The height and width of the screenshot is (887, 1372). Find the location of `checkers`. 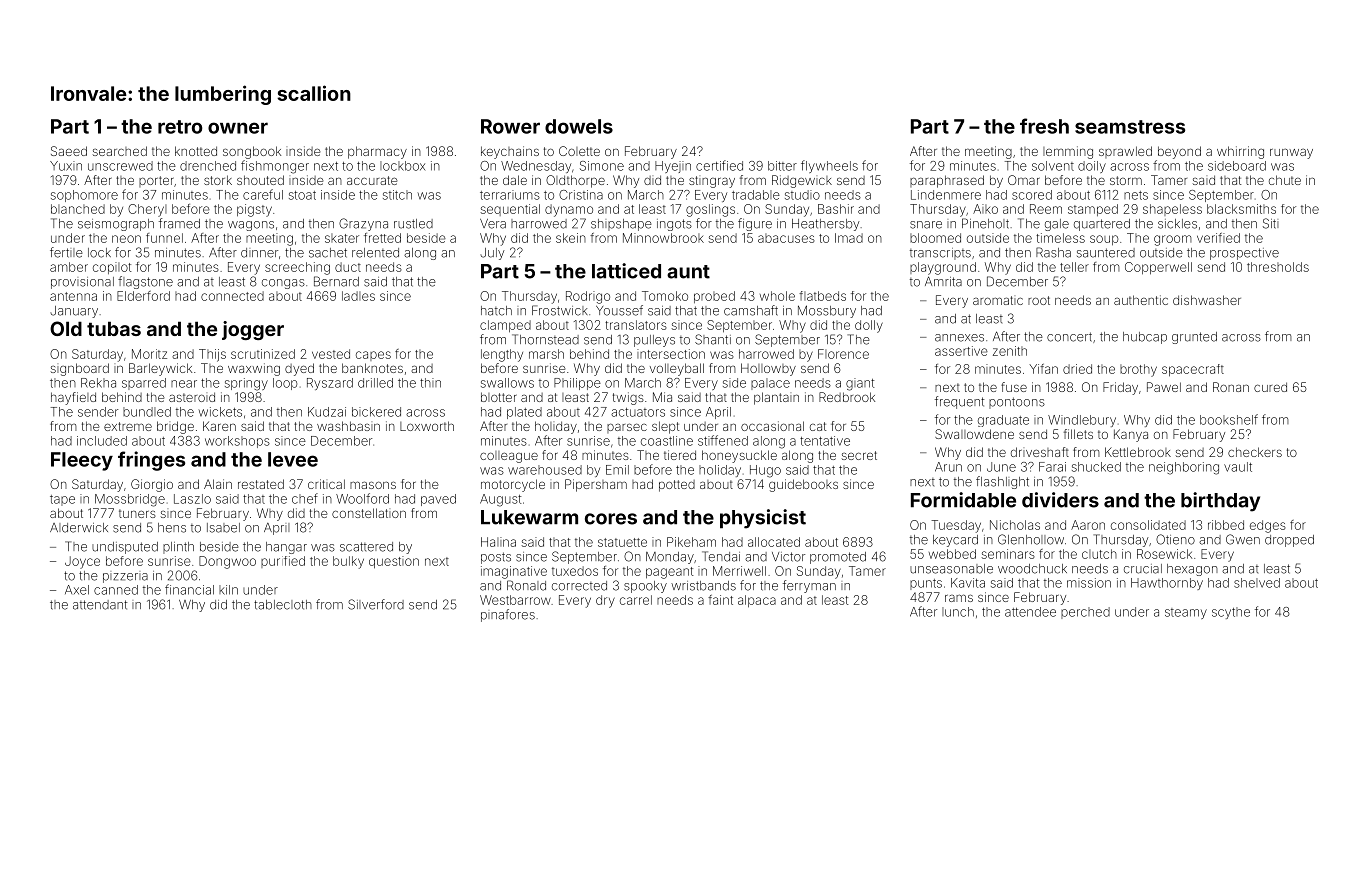

checkers is located at coordinates (1255, 452).
